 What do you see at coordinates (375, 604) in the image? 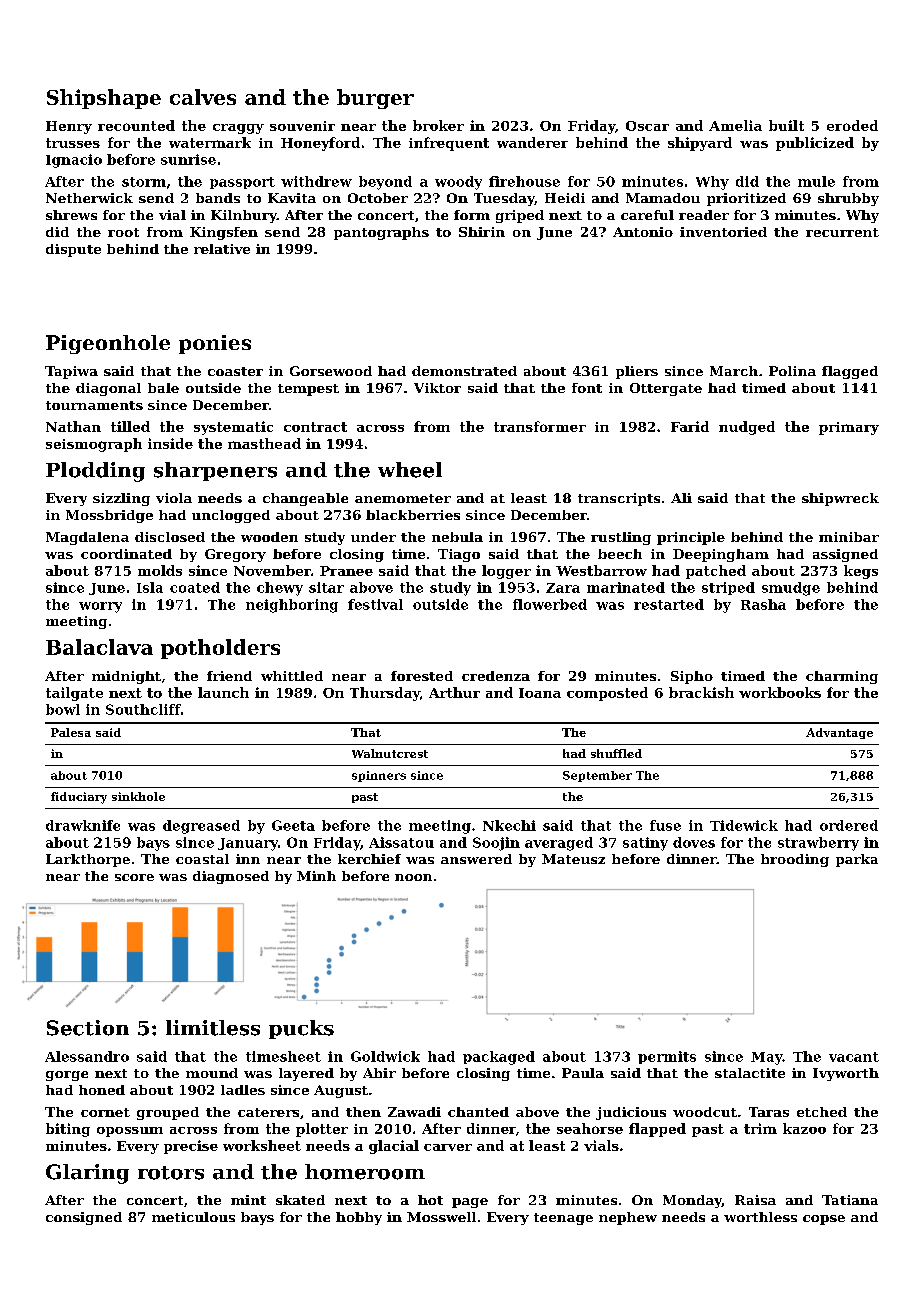
I see `festival` at bounding box center [375, 604].
